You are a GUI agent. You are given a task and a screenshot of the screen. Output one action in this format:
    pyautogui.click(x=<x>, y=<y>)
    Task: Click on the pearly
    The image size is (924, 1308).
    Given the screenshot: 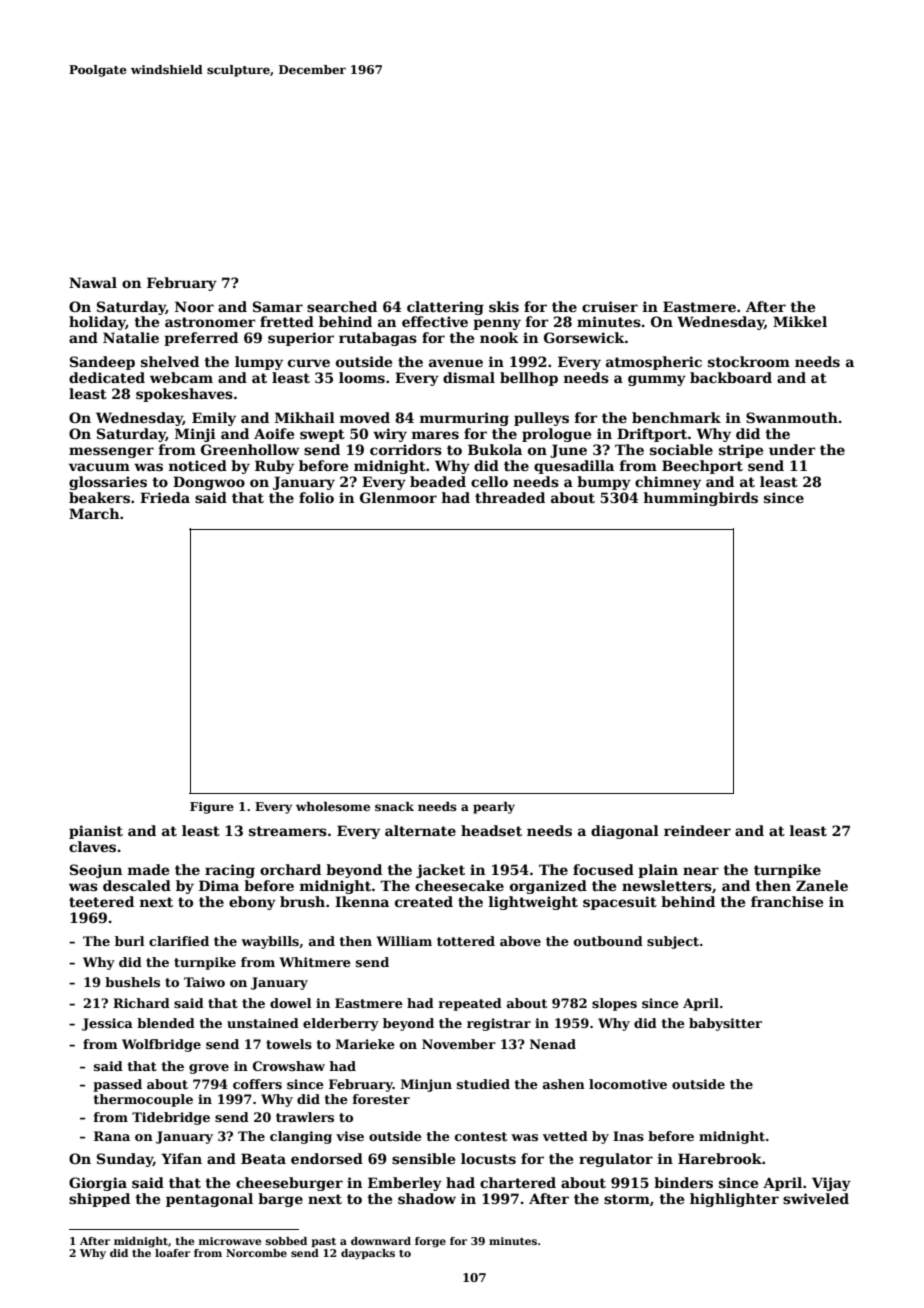 What is the action you would take?
    pyautogui.click(x=494, y=808)
